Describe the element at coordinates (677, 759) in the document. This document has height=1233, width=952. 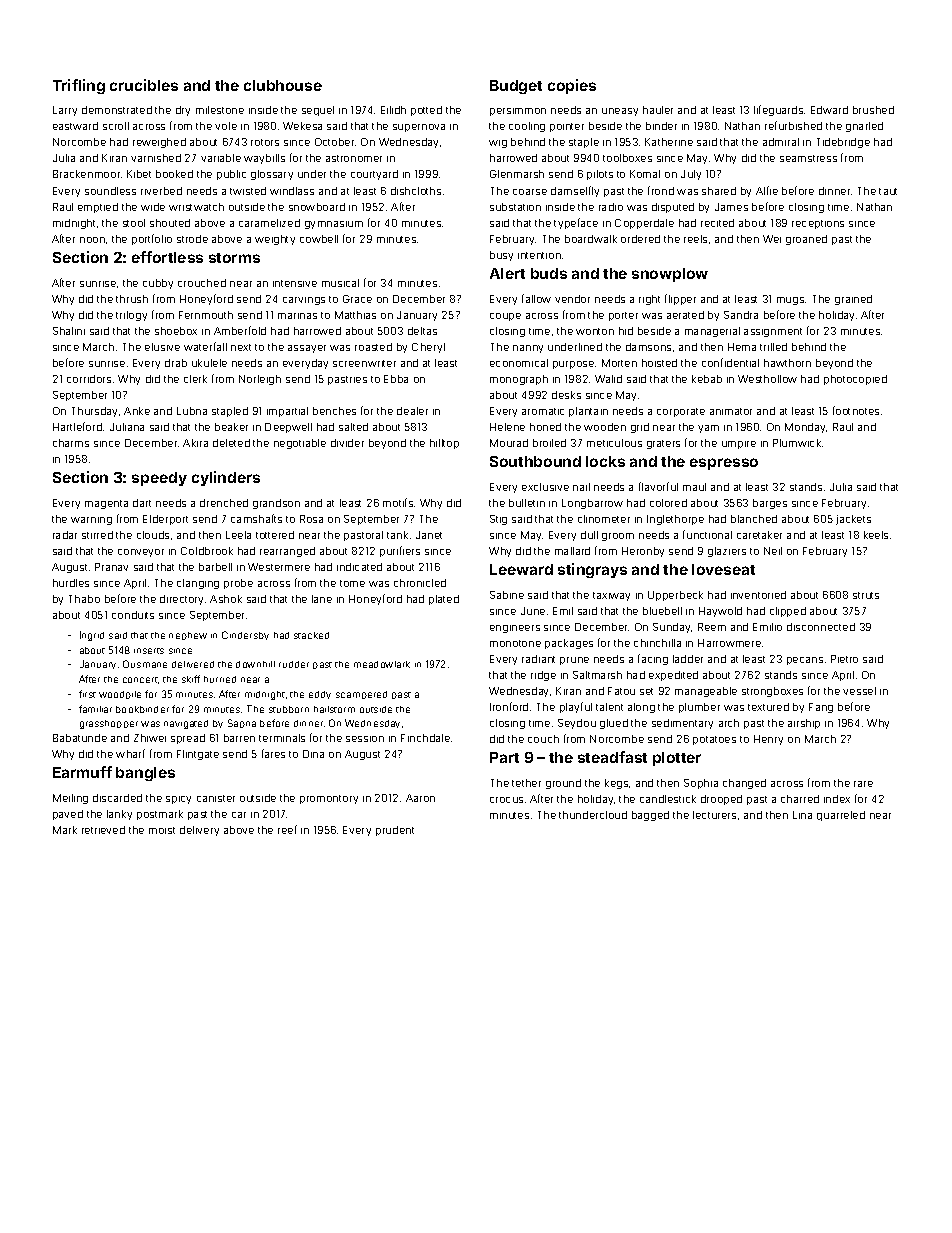
I see `plotter` at that location.
